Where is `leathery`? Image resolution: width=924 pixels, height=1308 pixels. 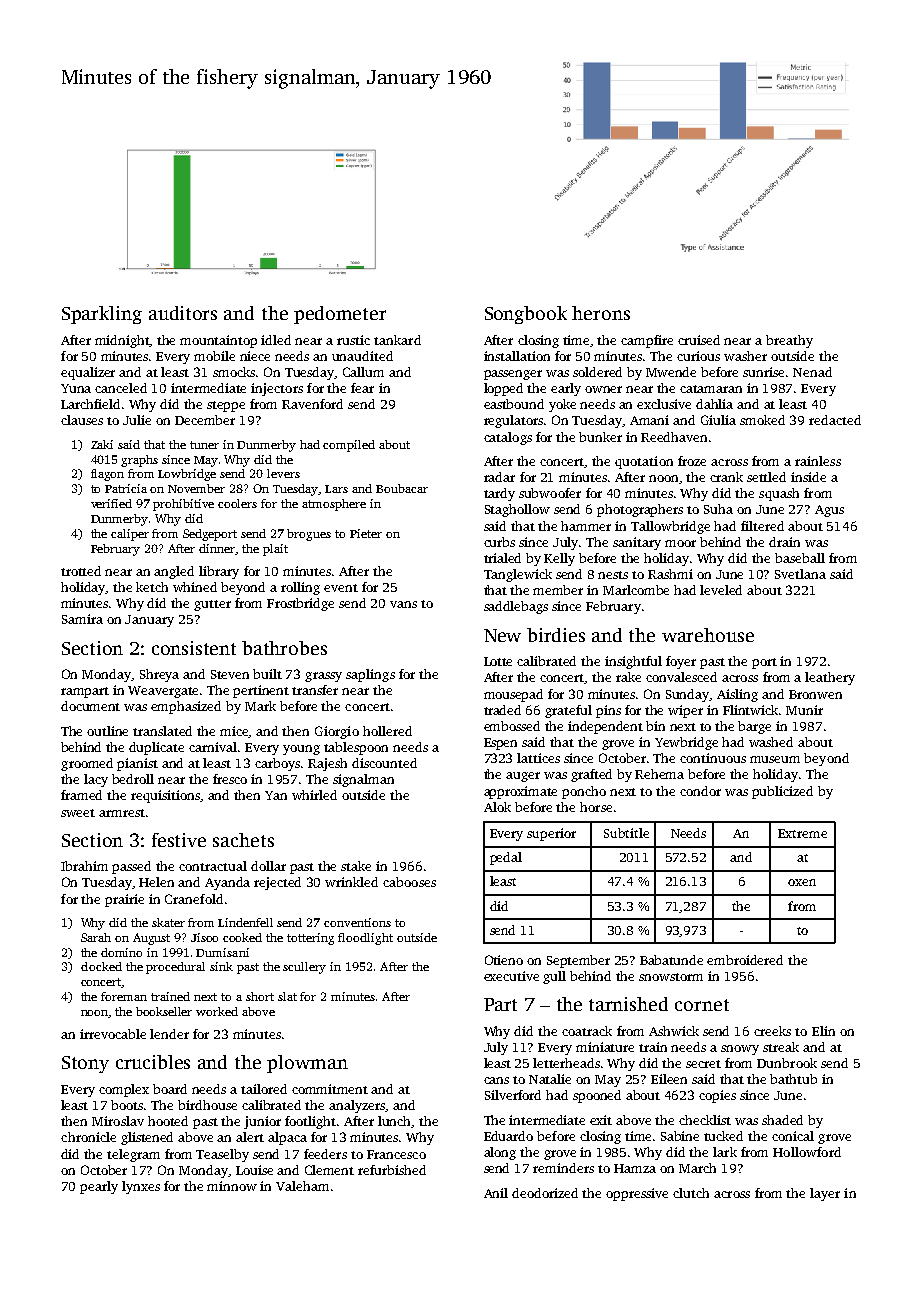 leathery is located at coordinates (830, 678).
